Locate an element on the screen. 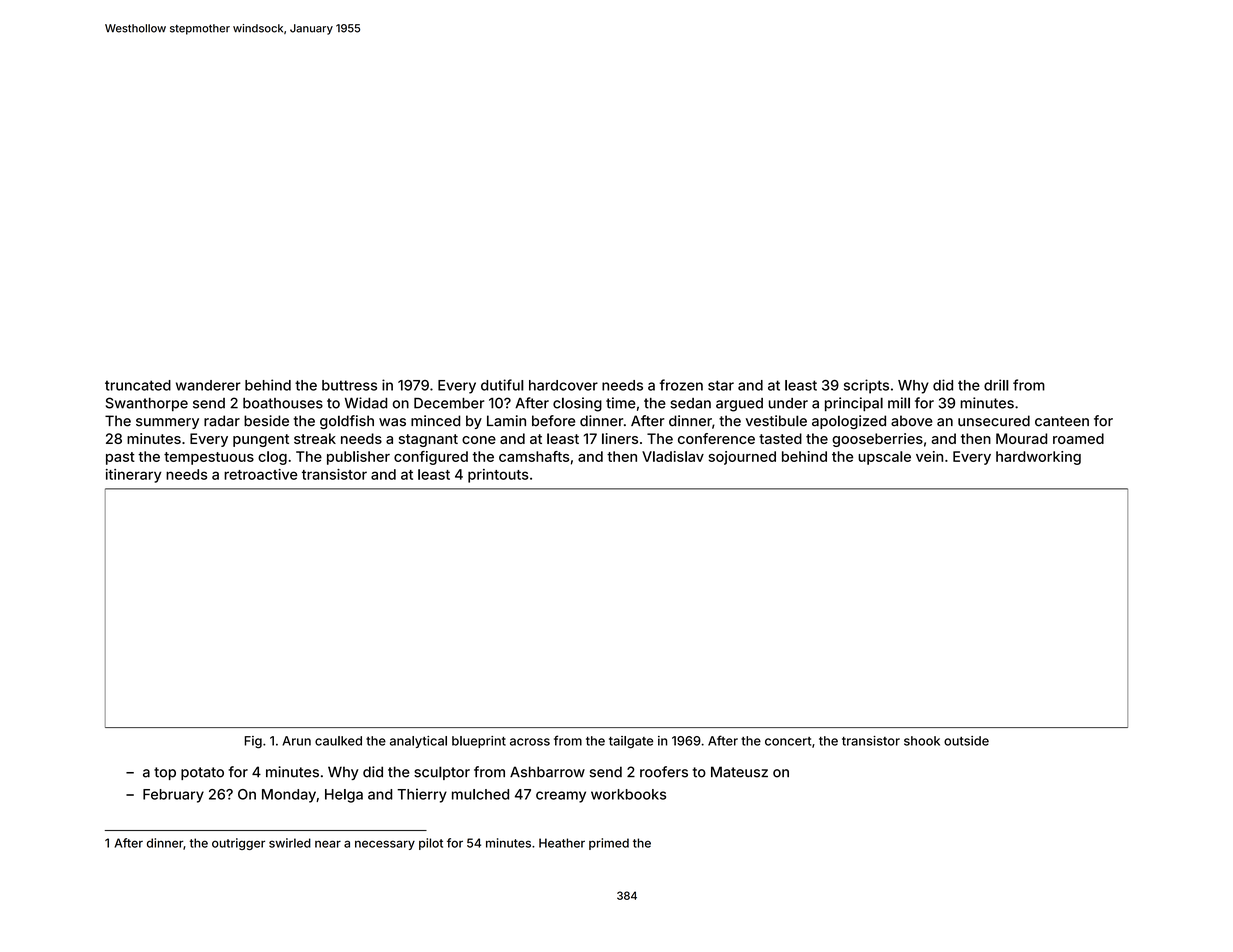 Image resolution: width=1233 pixels, height=952 pixels. concert is located at coordinates (788, 741).
